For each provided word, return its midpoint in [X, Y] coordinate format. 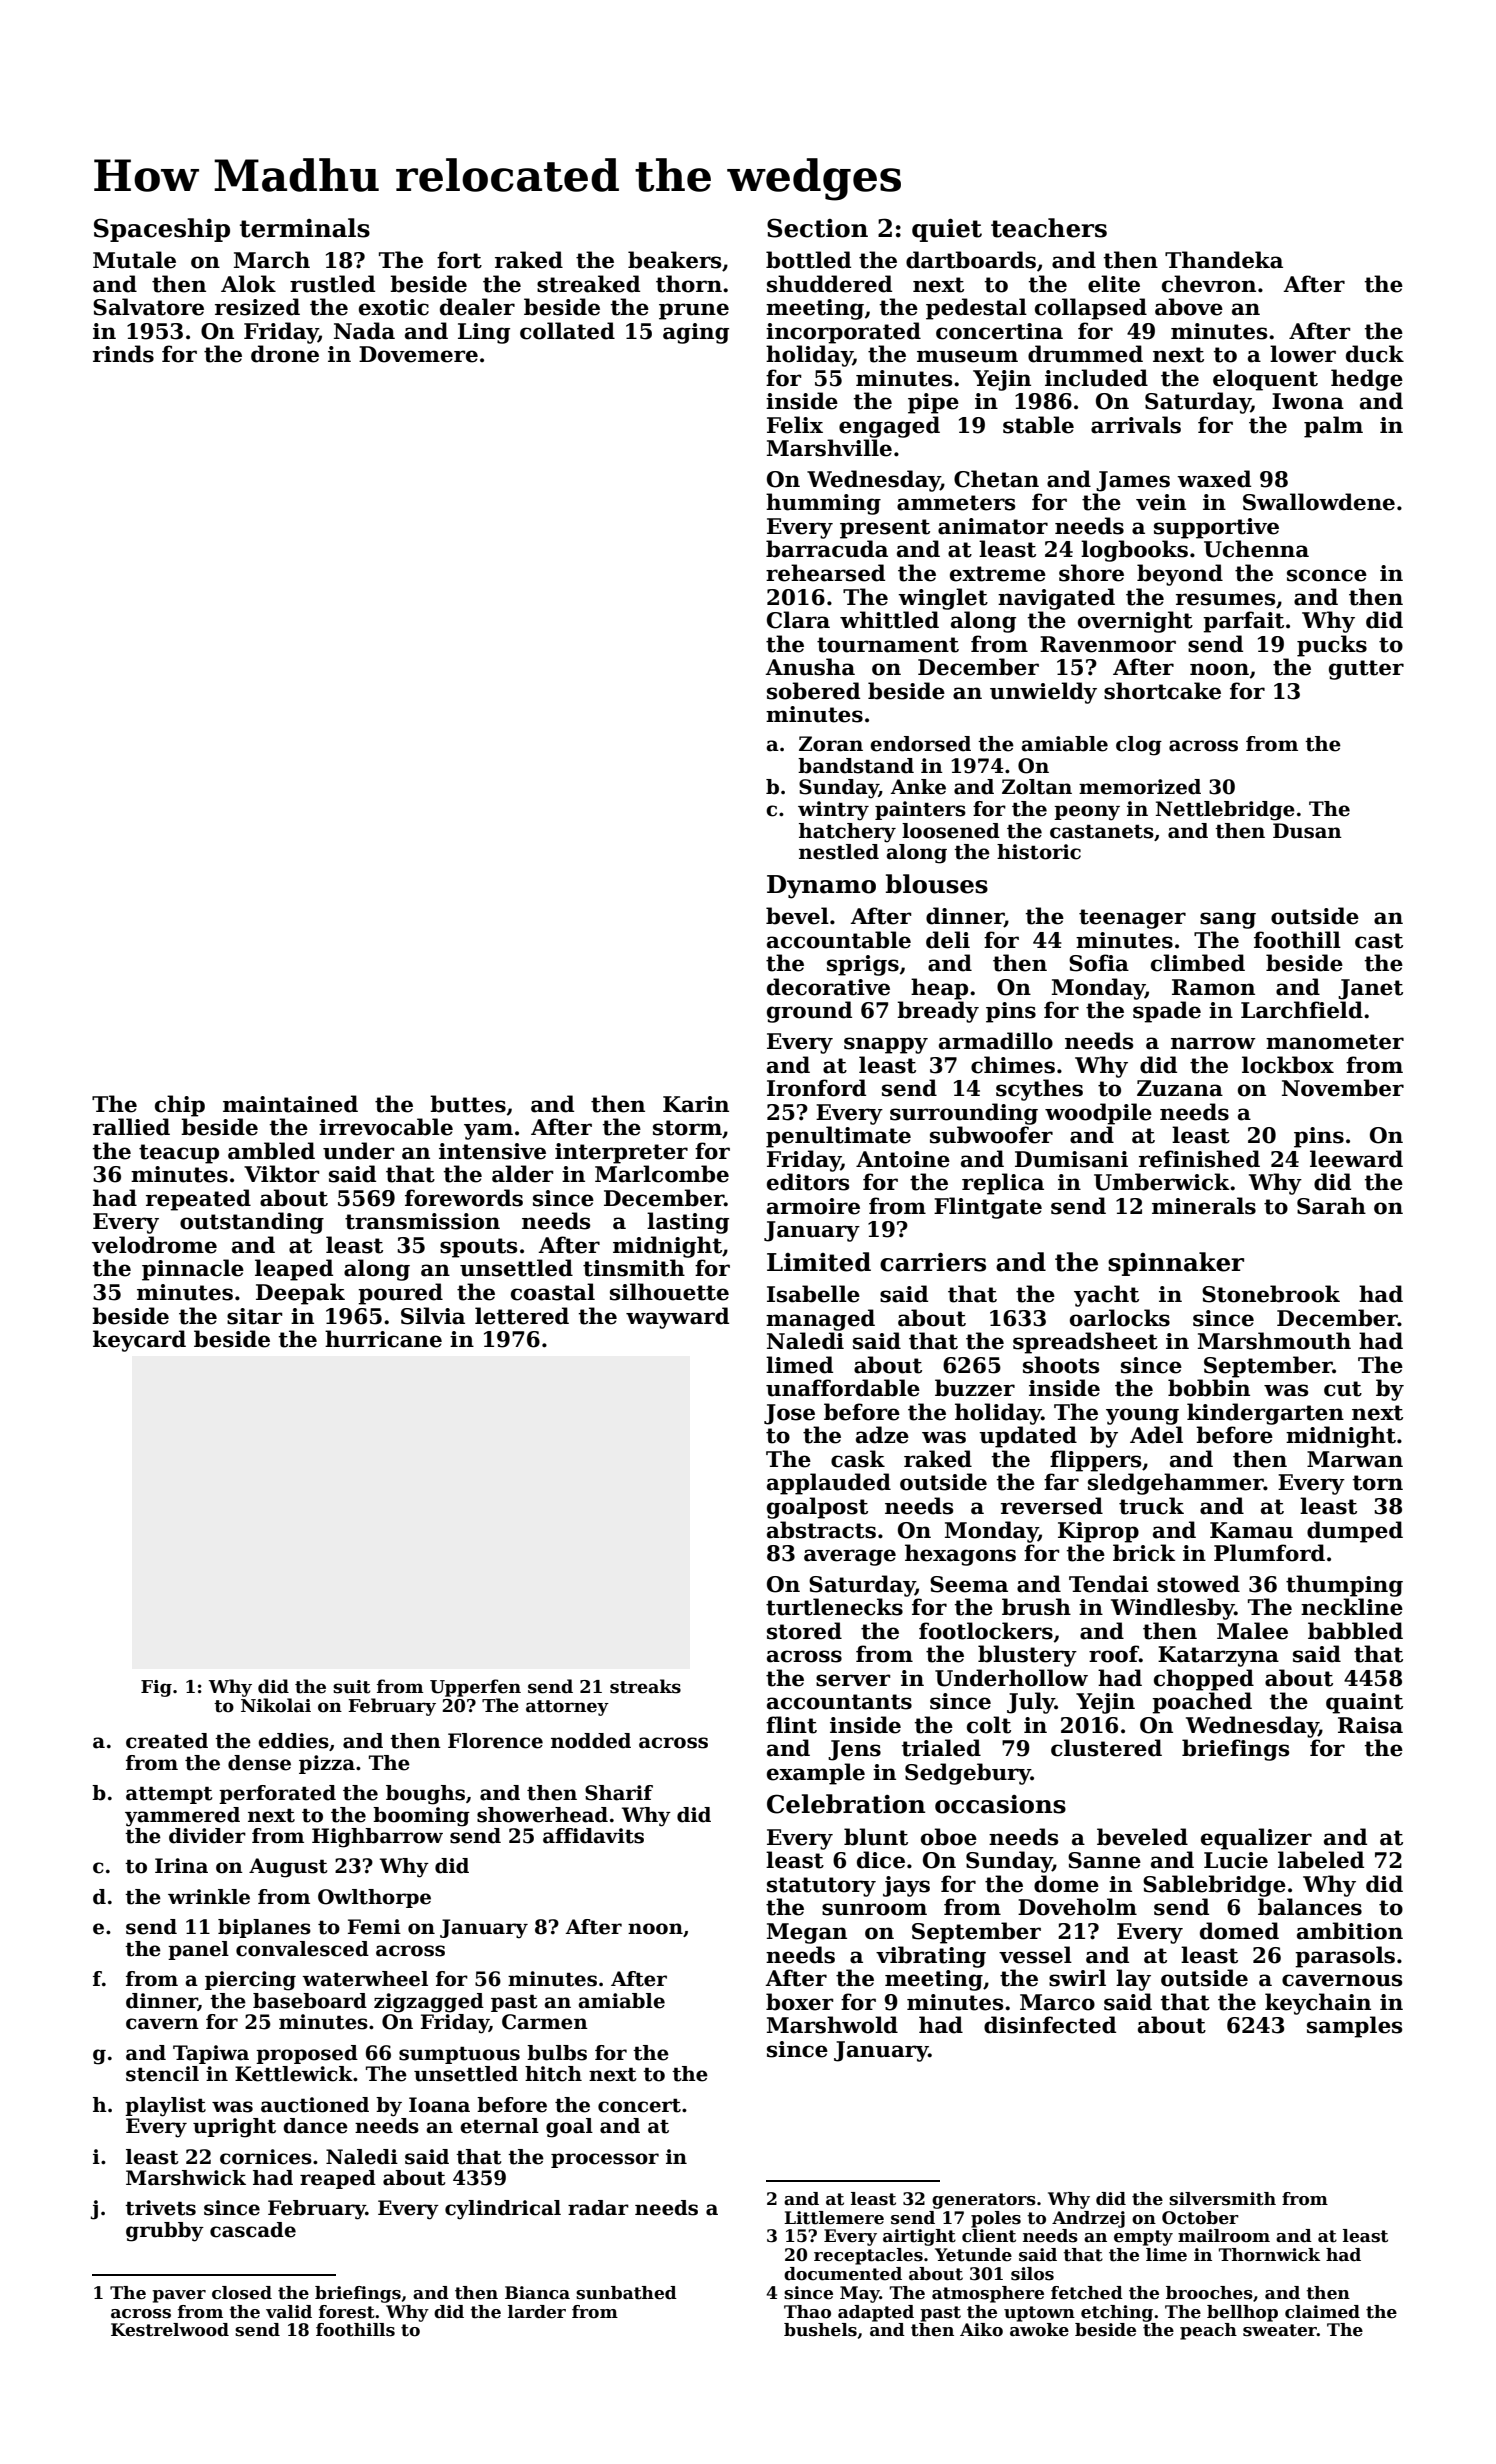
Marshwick [186, 2178]
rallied [131, 1127]
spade [1167, 1012]
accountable [839, 940]
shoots [1061, 1365]
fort [459, 260]
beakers [674, 260]
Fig [156, 1688]
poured [400, 1294]
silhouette [669, 1292]
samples [1354, 2027]
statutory [821, 1887]
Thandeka [1224, 260]
